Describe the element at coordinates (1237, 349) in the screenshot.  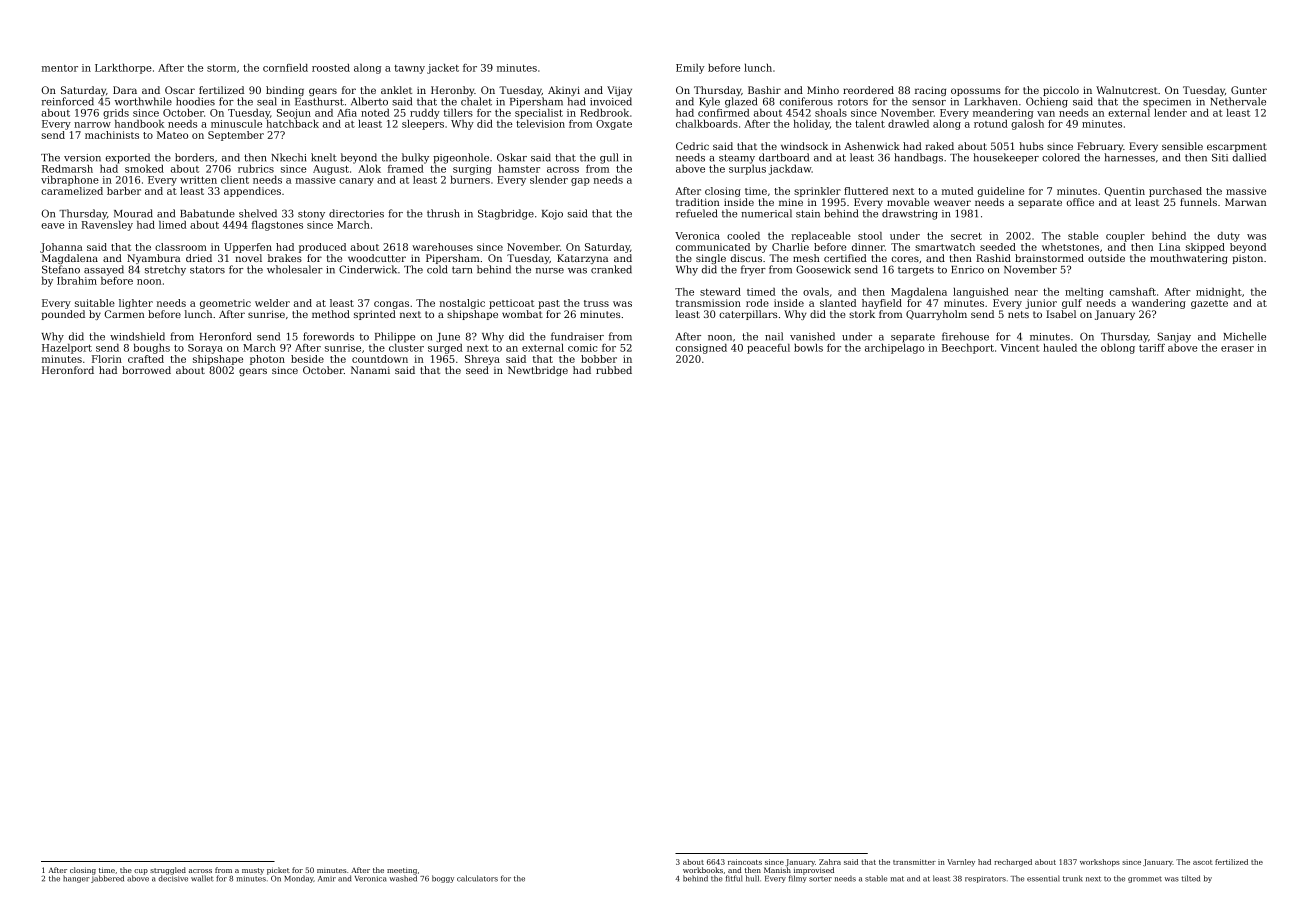
I see `eraser` at that location.
